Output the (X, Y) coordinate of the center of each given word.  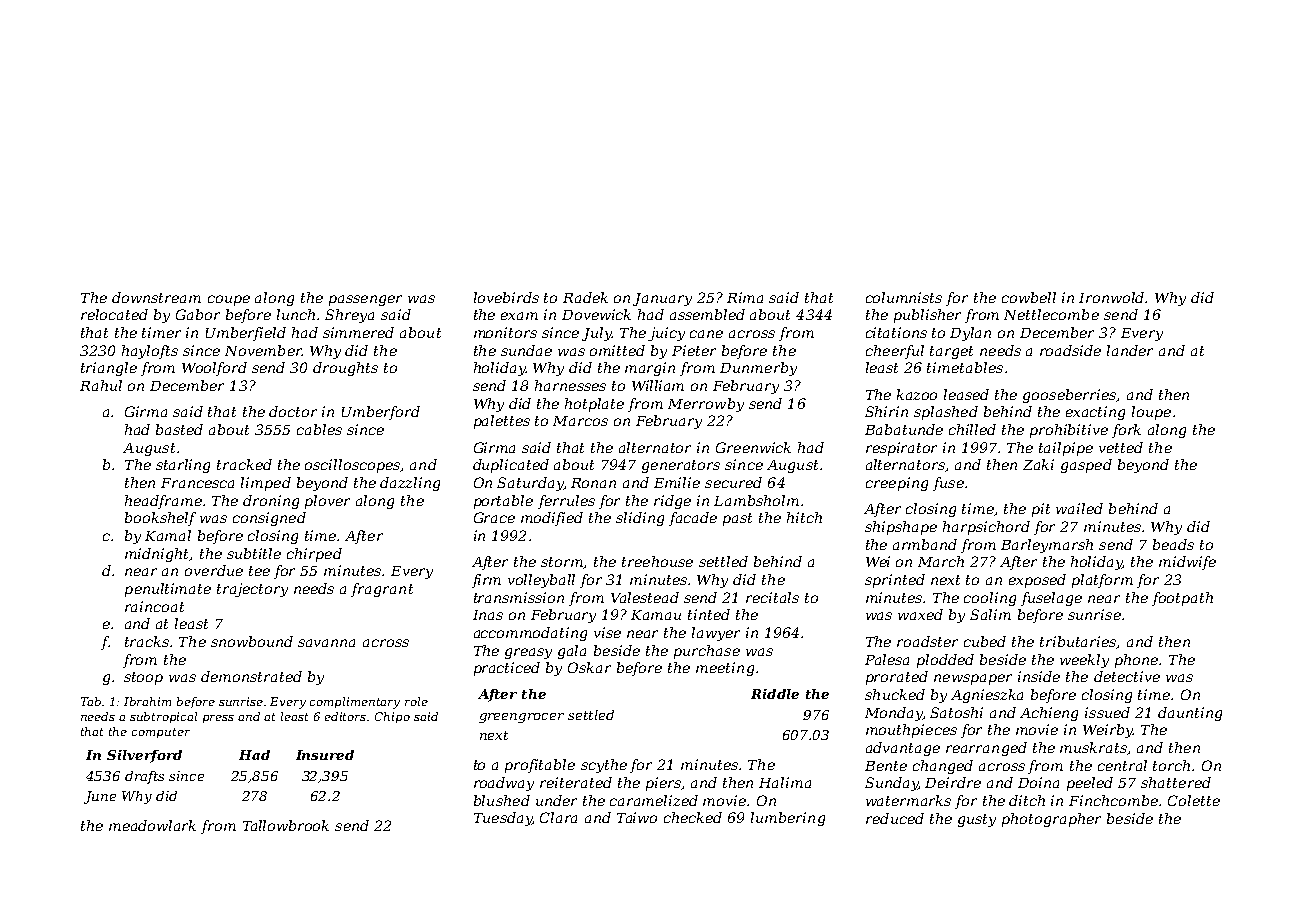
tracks (147, 641)
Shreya (349, 316)
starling (183, 466)
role (416, 701)
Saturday (530, 484)
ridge (672, 502)
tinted (709, 614)
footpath (1182, 599)
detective (1127, 676)
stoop (143, 678)
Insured (325, 755)
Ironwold (1112, 297)
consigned (269, 519)
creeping (897, 484)
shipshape (901, 528)
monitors (505, 332)
